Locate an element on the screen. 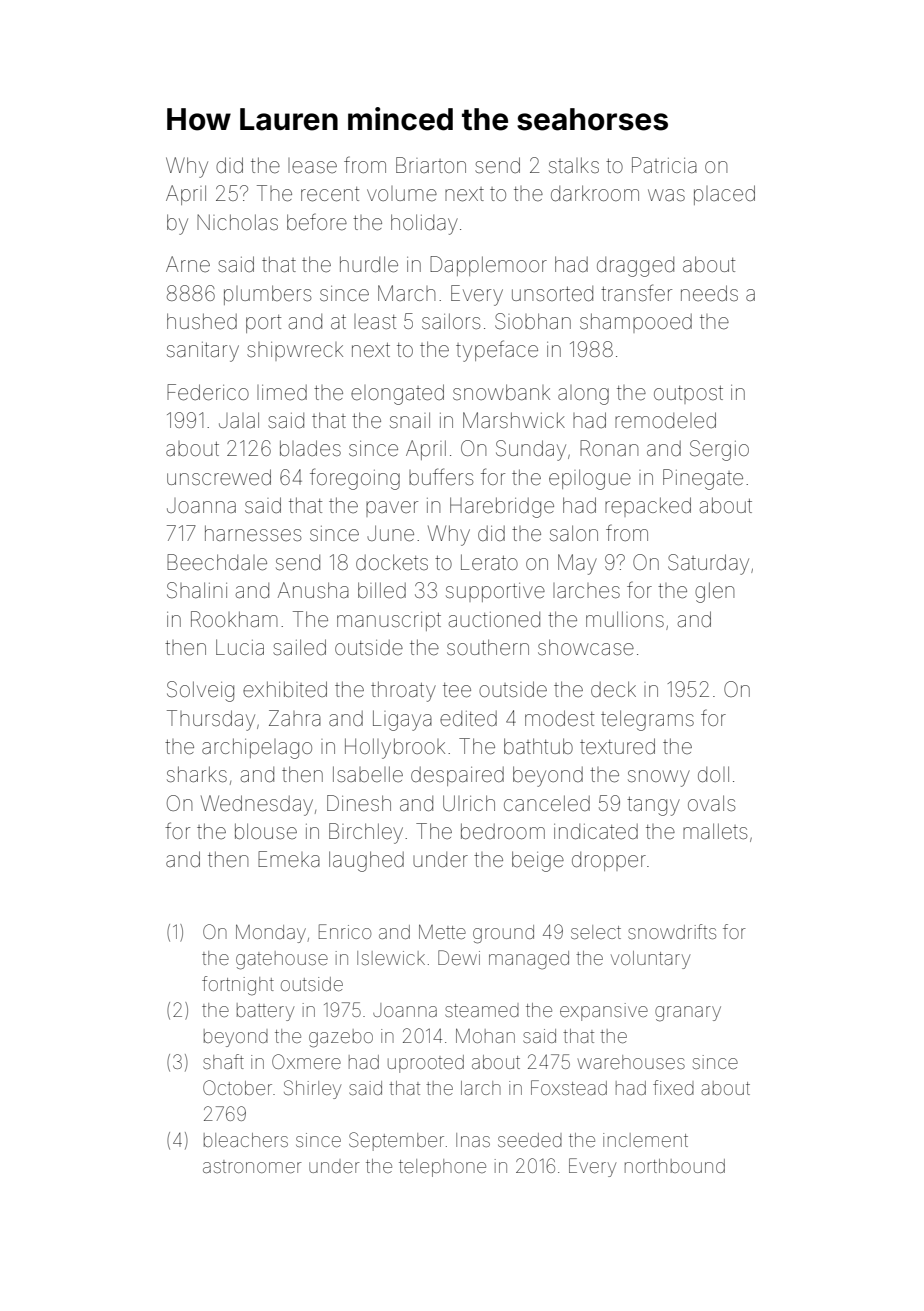  Patricia is located at coordinates (664, 165).
